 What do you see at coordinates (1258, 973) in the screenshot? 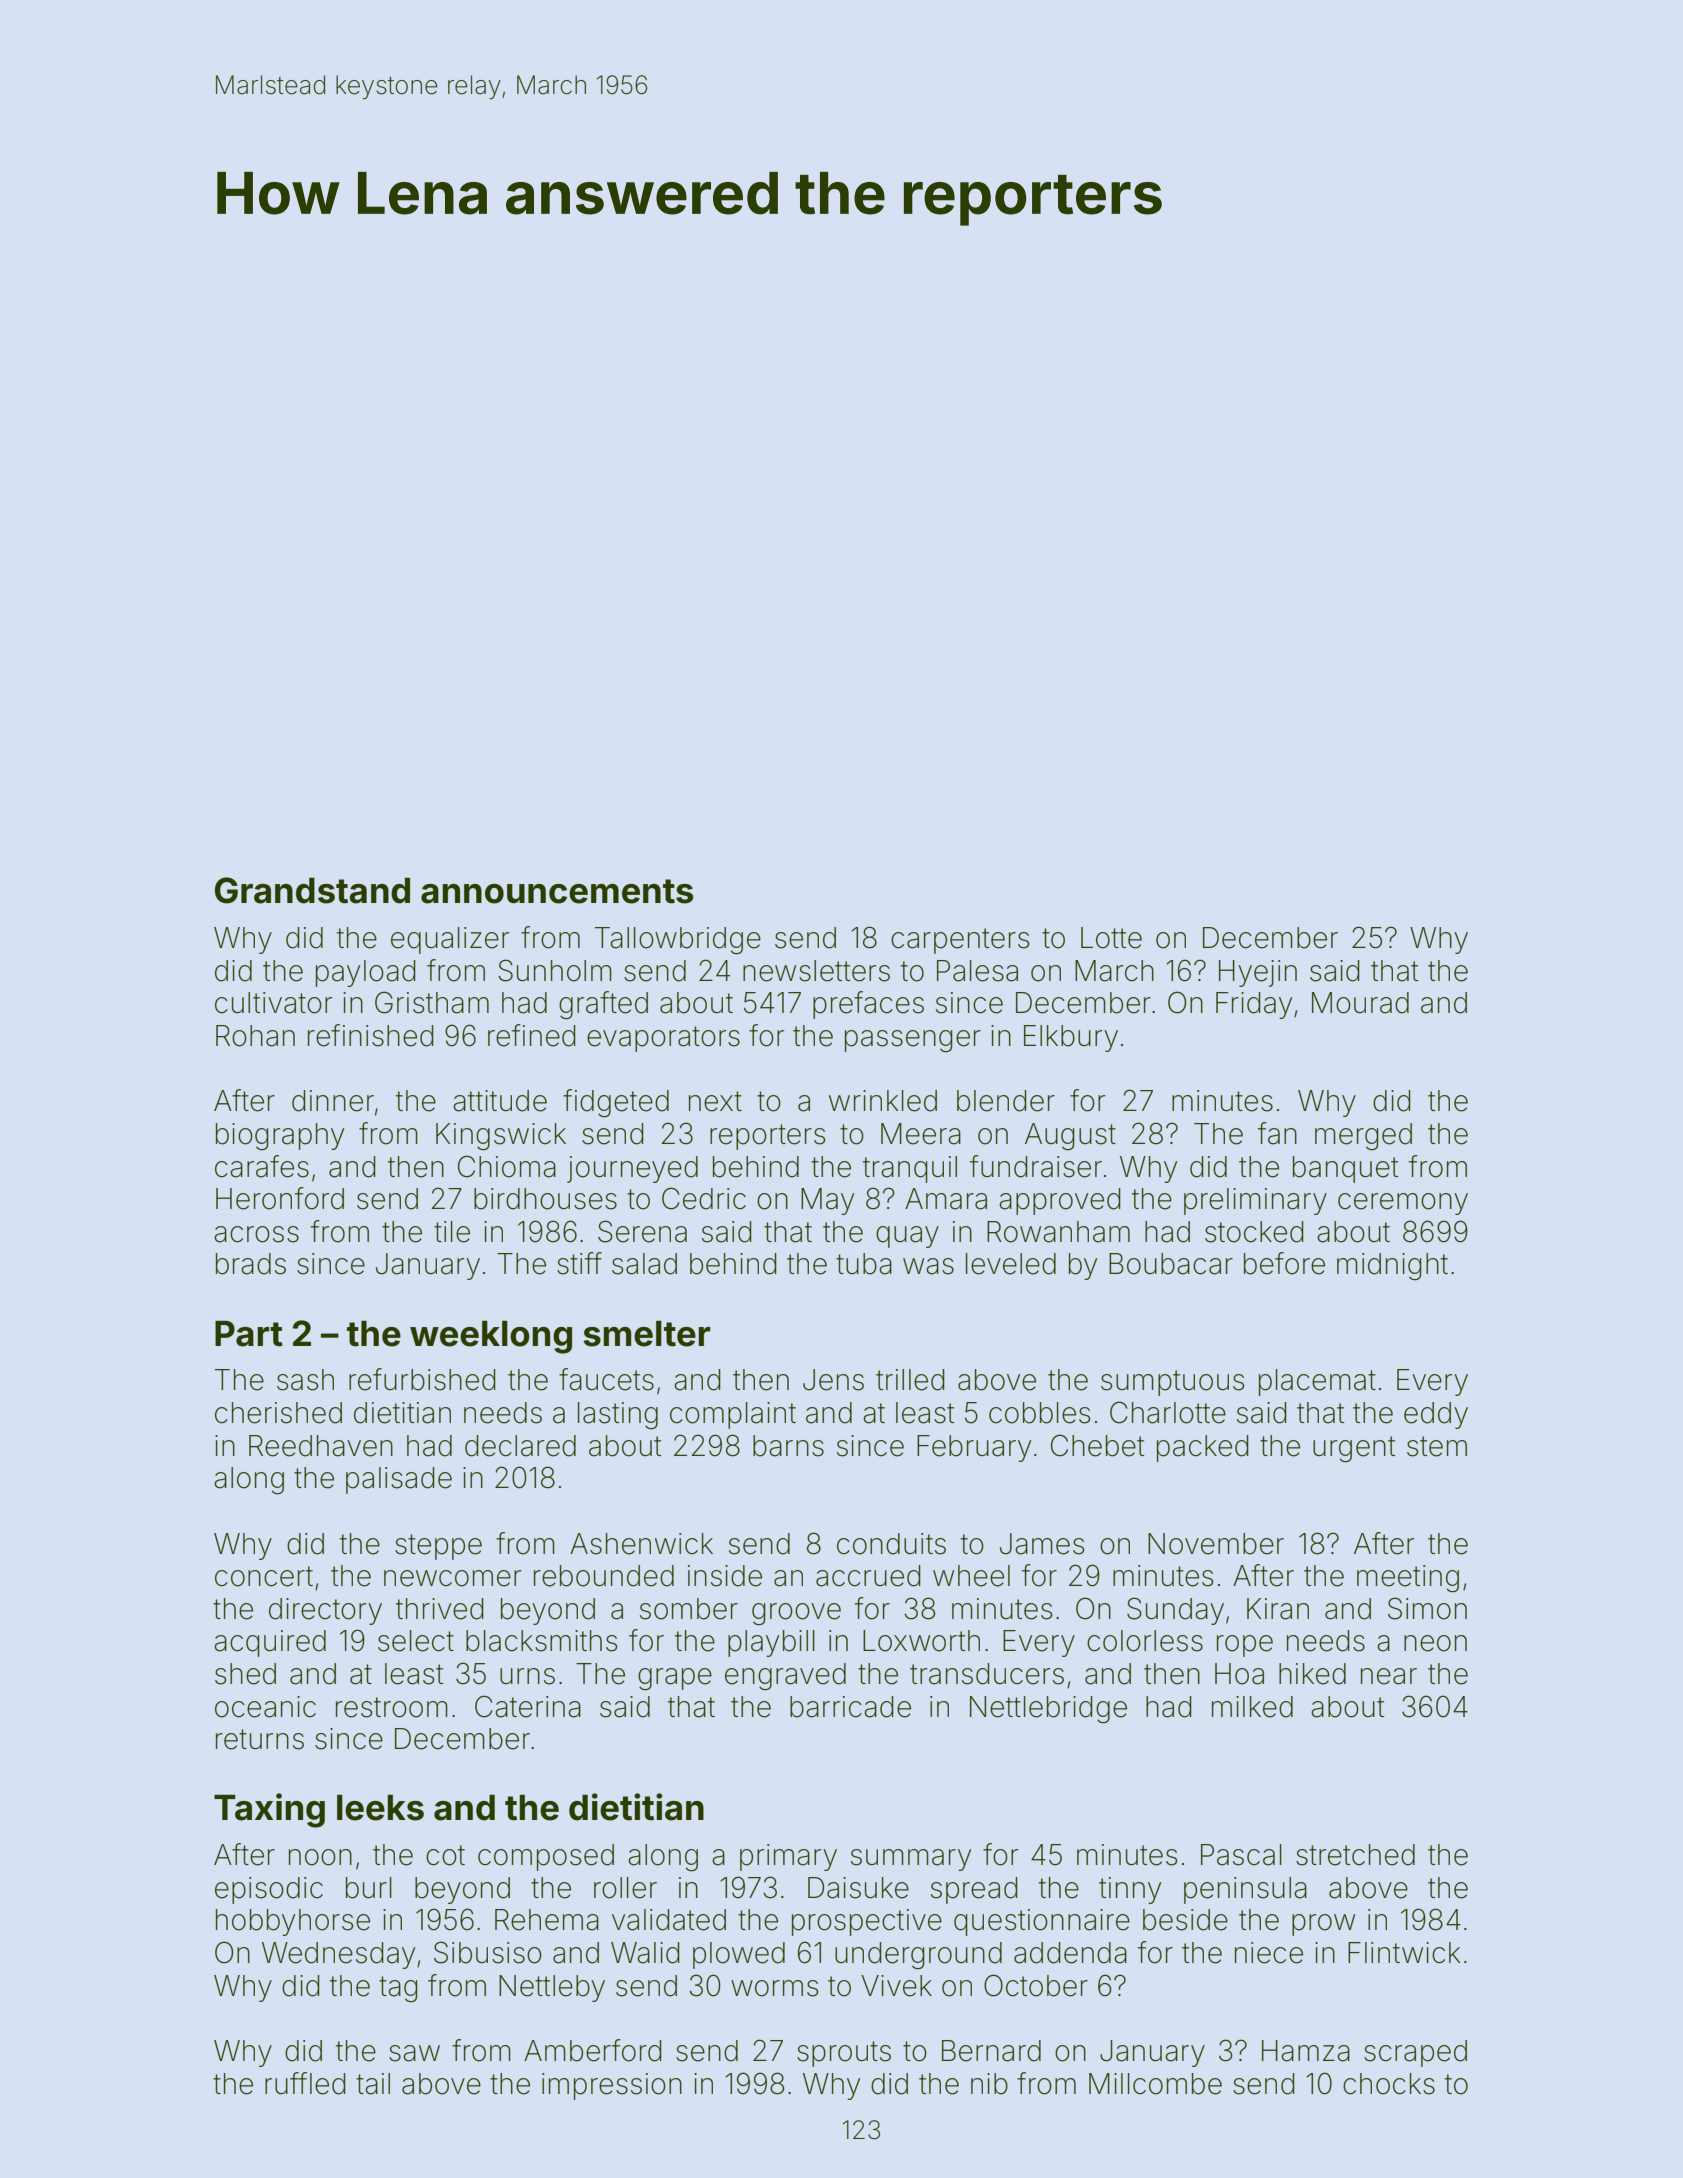
I see `Hyejin` at bounding box center [1258, 973].
